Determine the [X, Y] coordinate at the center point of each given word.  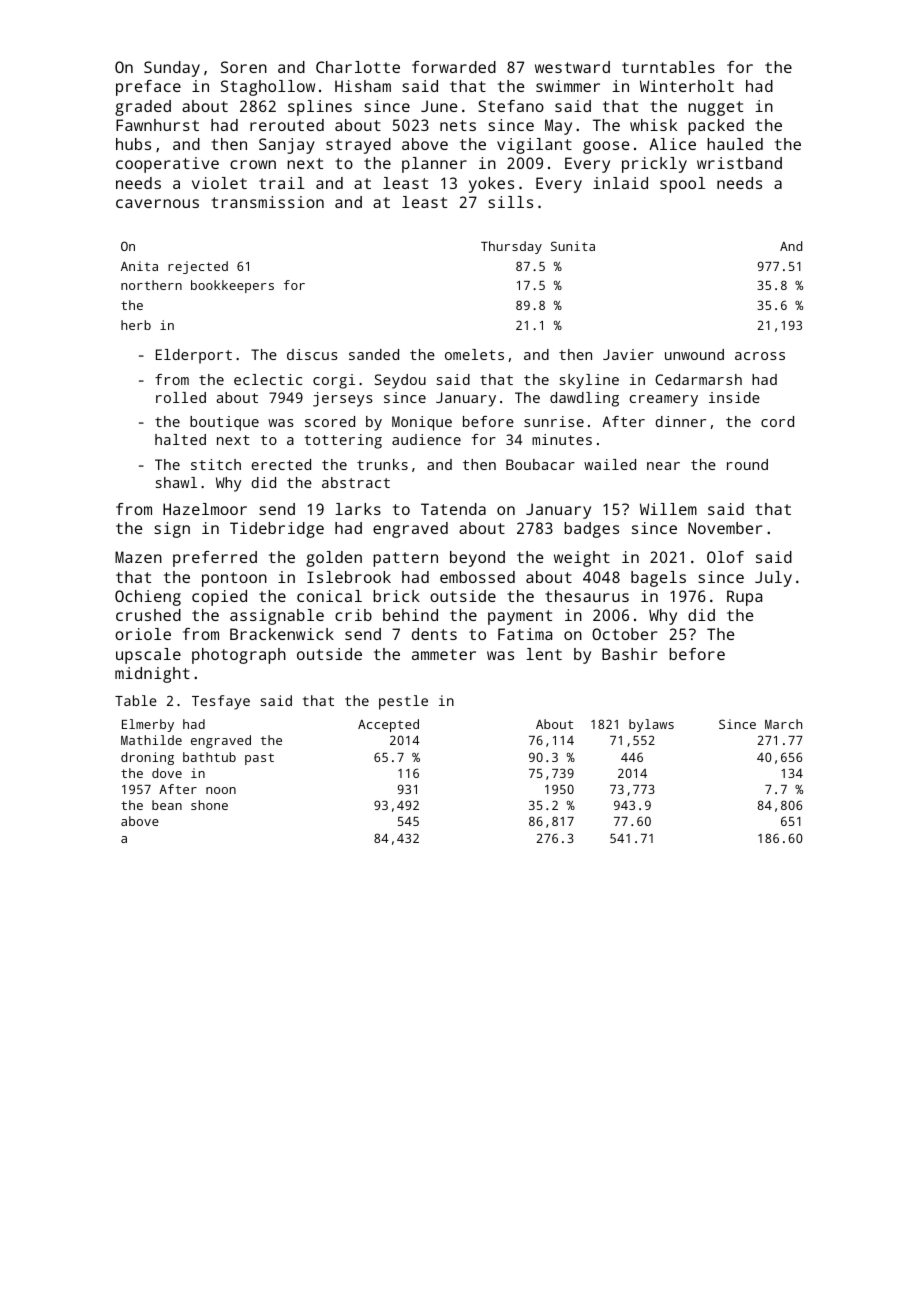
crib [353, 615]
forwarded [454, 67]
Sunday [172, 69]
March [783, 724]
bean [167, 805]
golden [334, 559]
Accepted [388, 725]
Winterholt [687, 86]
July [773, 579]
